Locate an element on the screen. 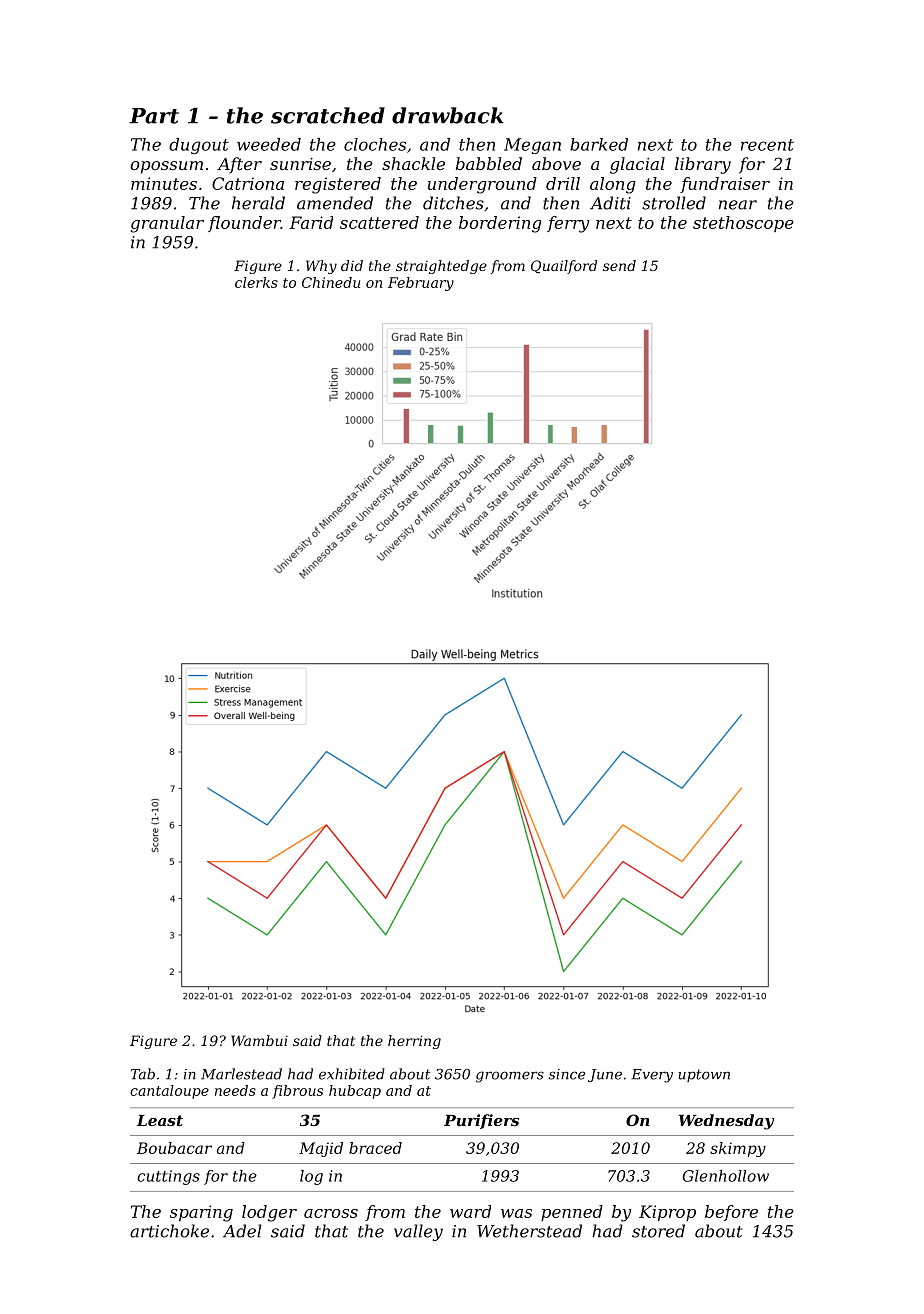  Chinedu is located at coordinates (331, 282).
